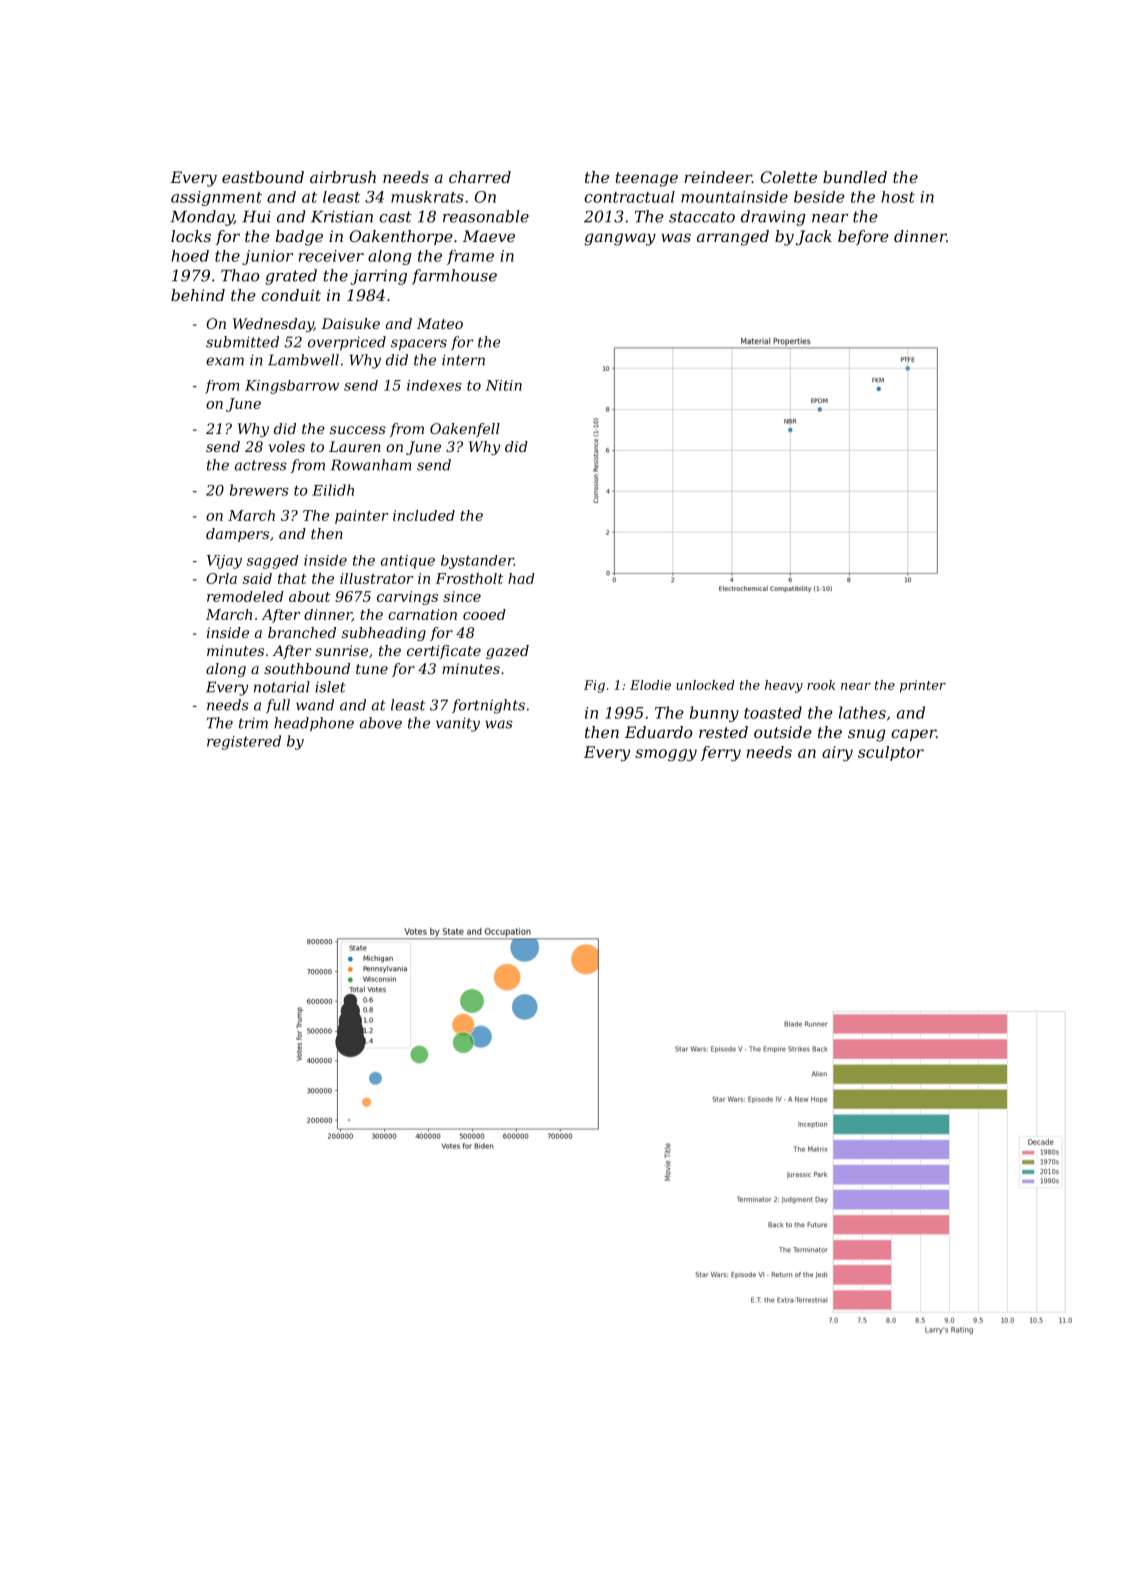 The image size is (1121, 1592). What do you see at coordinates (253, 723) in the screenshot?
I see `trim` at bounding box center [253, 723].
